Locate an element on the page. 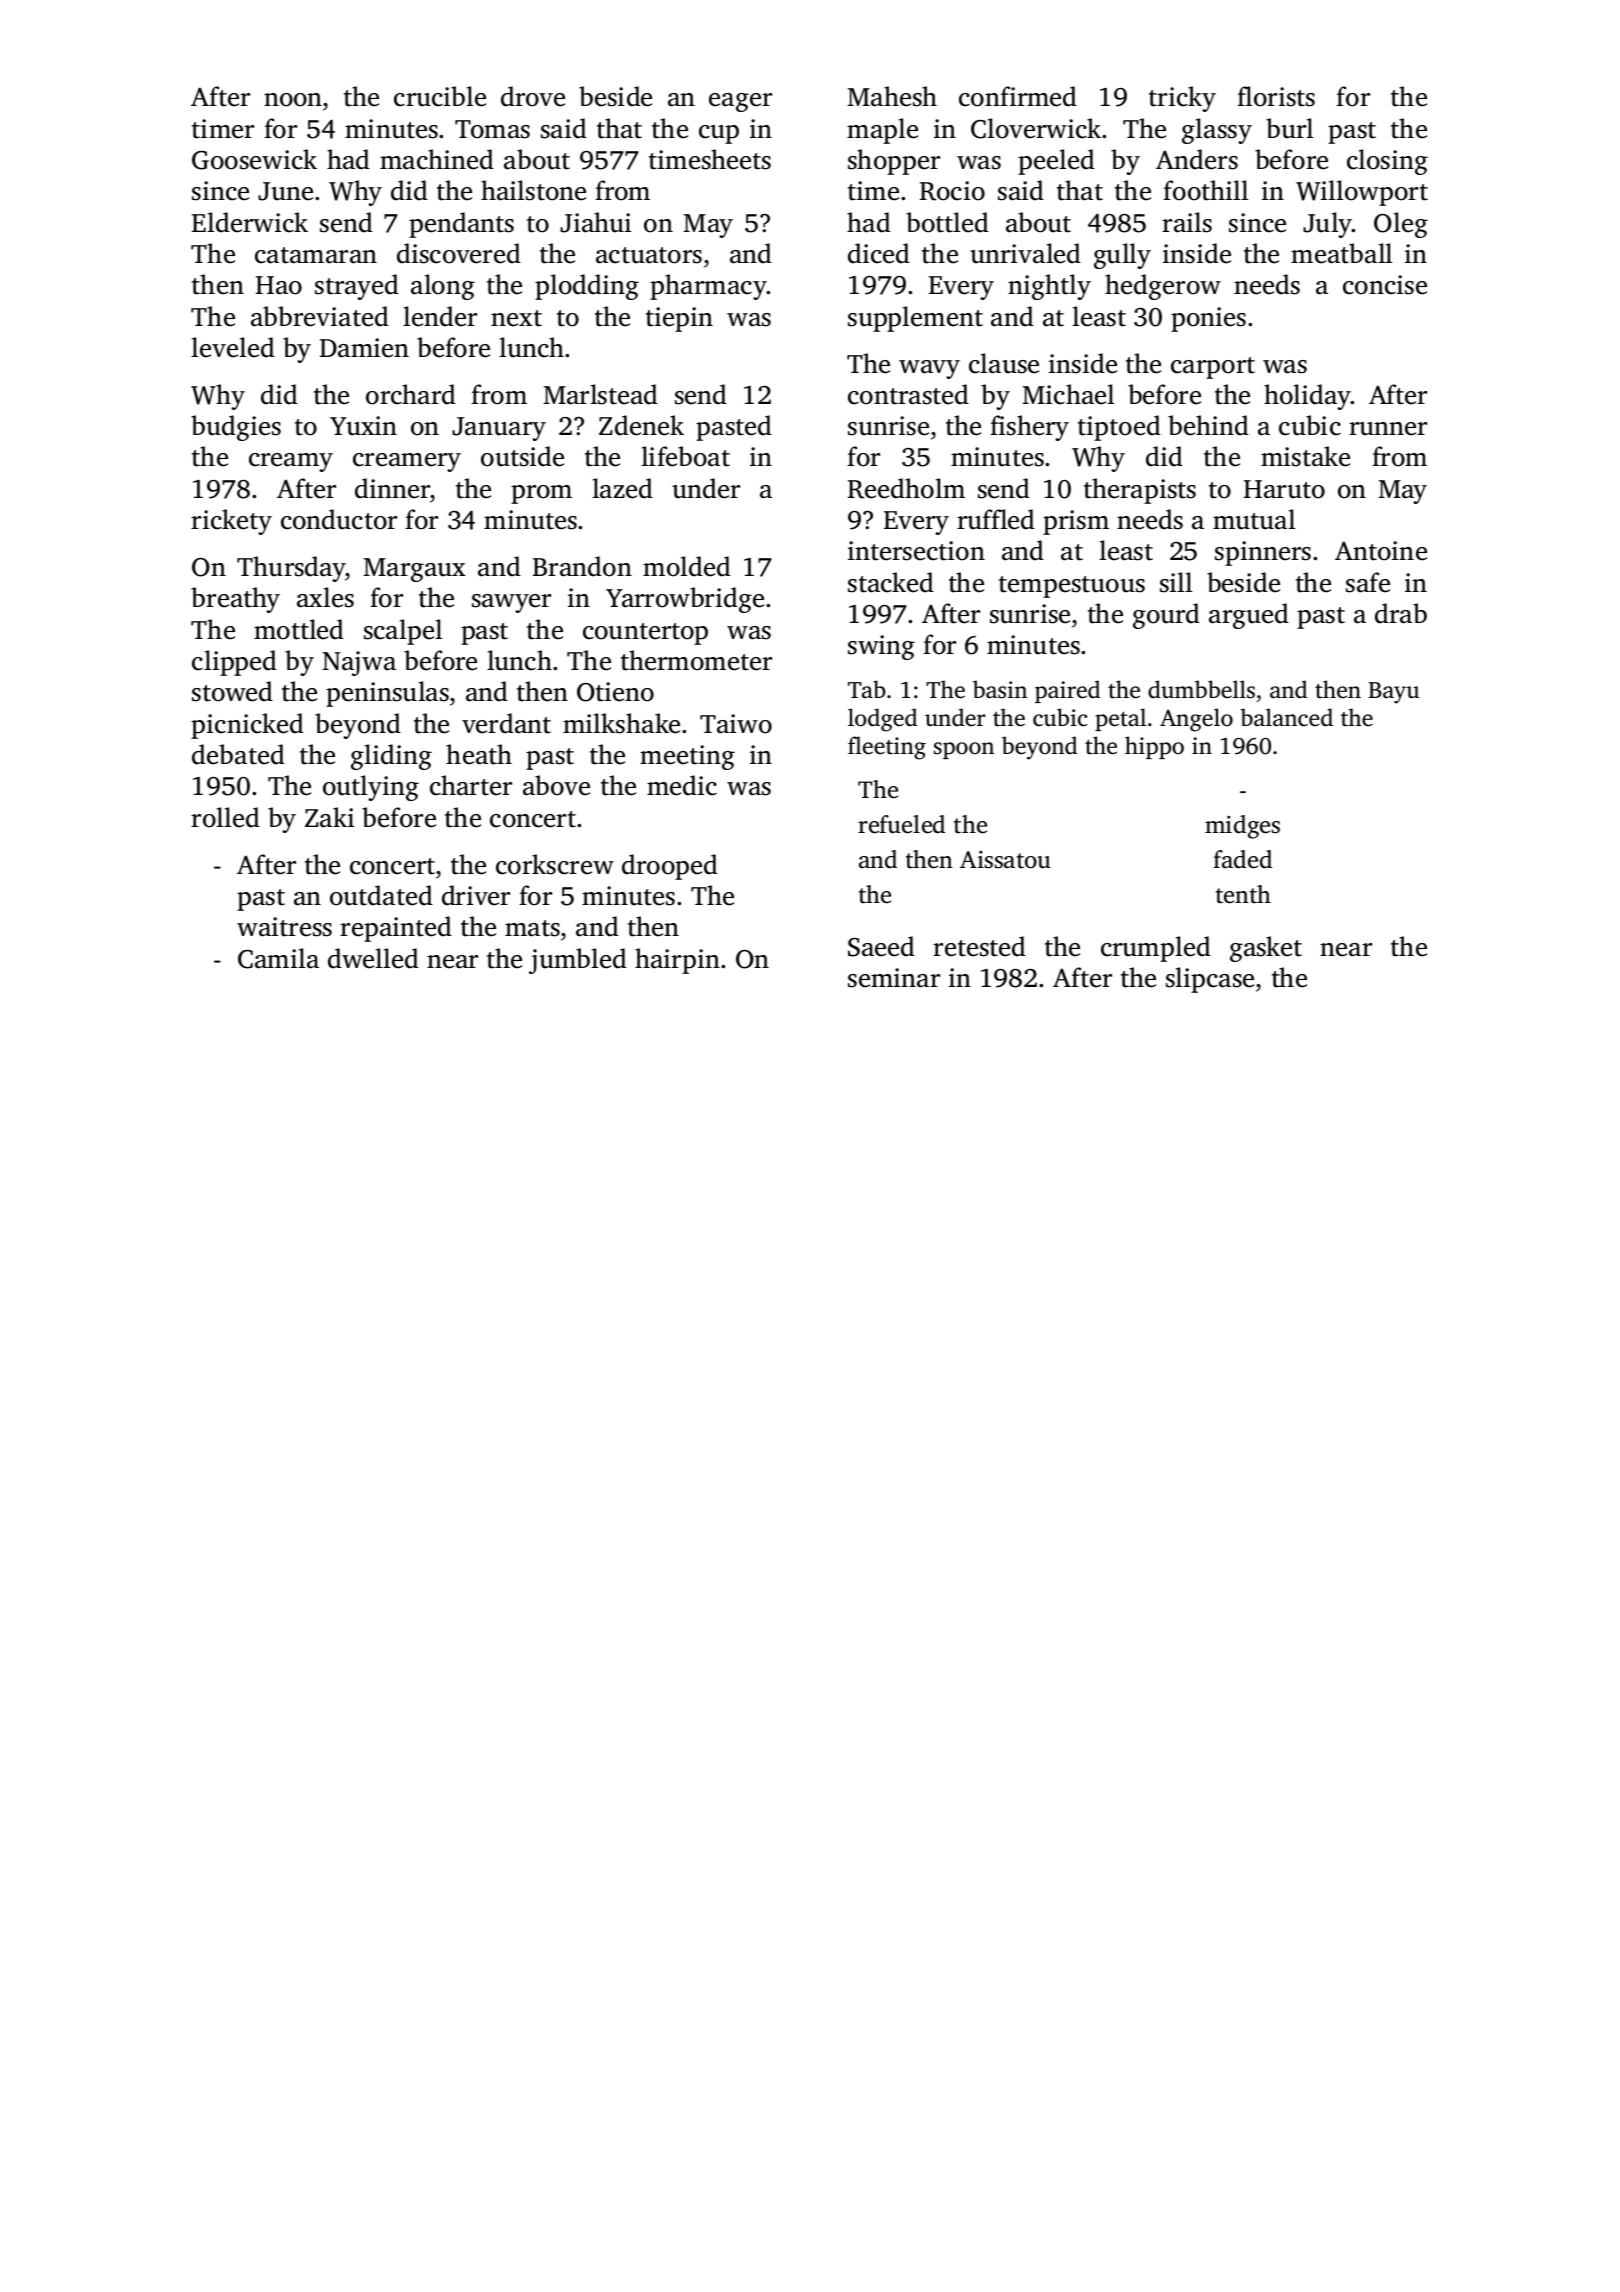  budgies is located at coordinates (236, 428).
